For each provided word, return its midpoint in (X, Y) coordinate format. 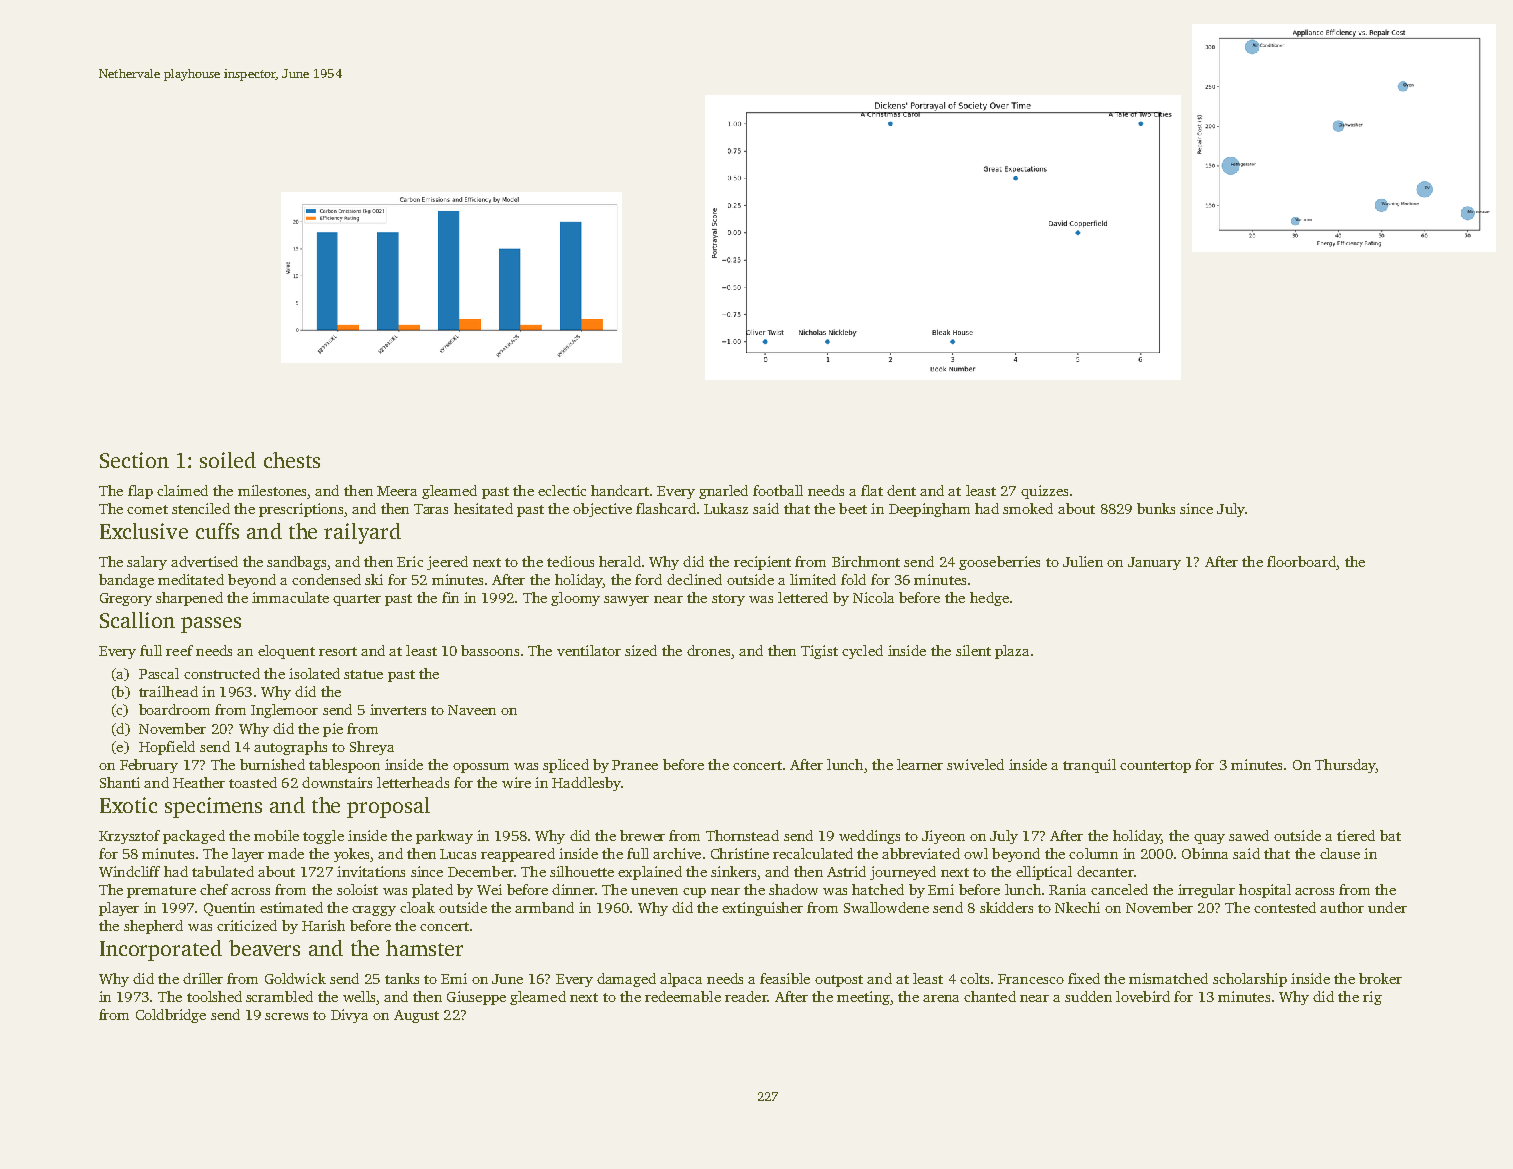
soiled (228, 460)
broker (1380, 978)
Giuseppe (476, 998)
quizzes (1044, 492)
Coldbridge (171, 1016)
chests (292, 460)
